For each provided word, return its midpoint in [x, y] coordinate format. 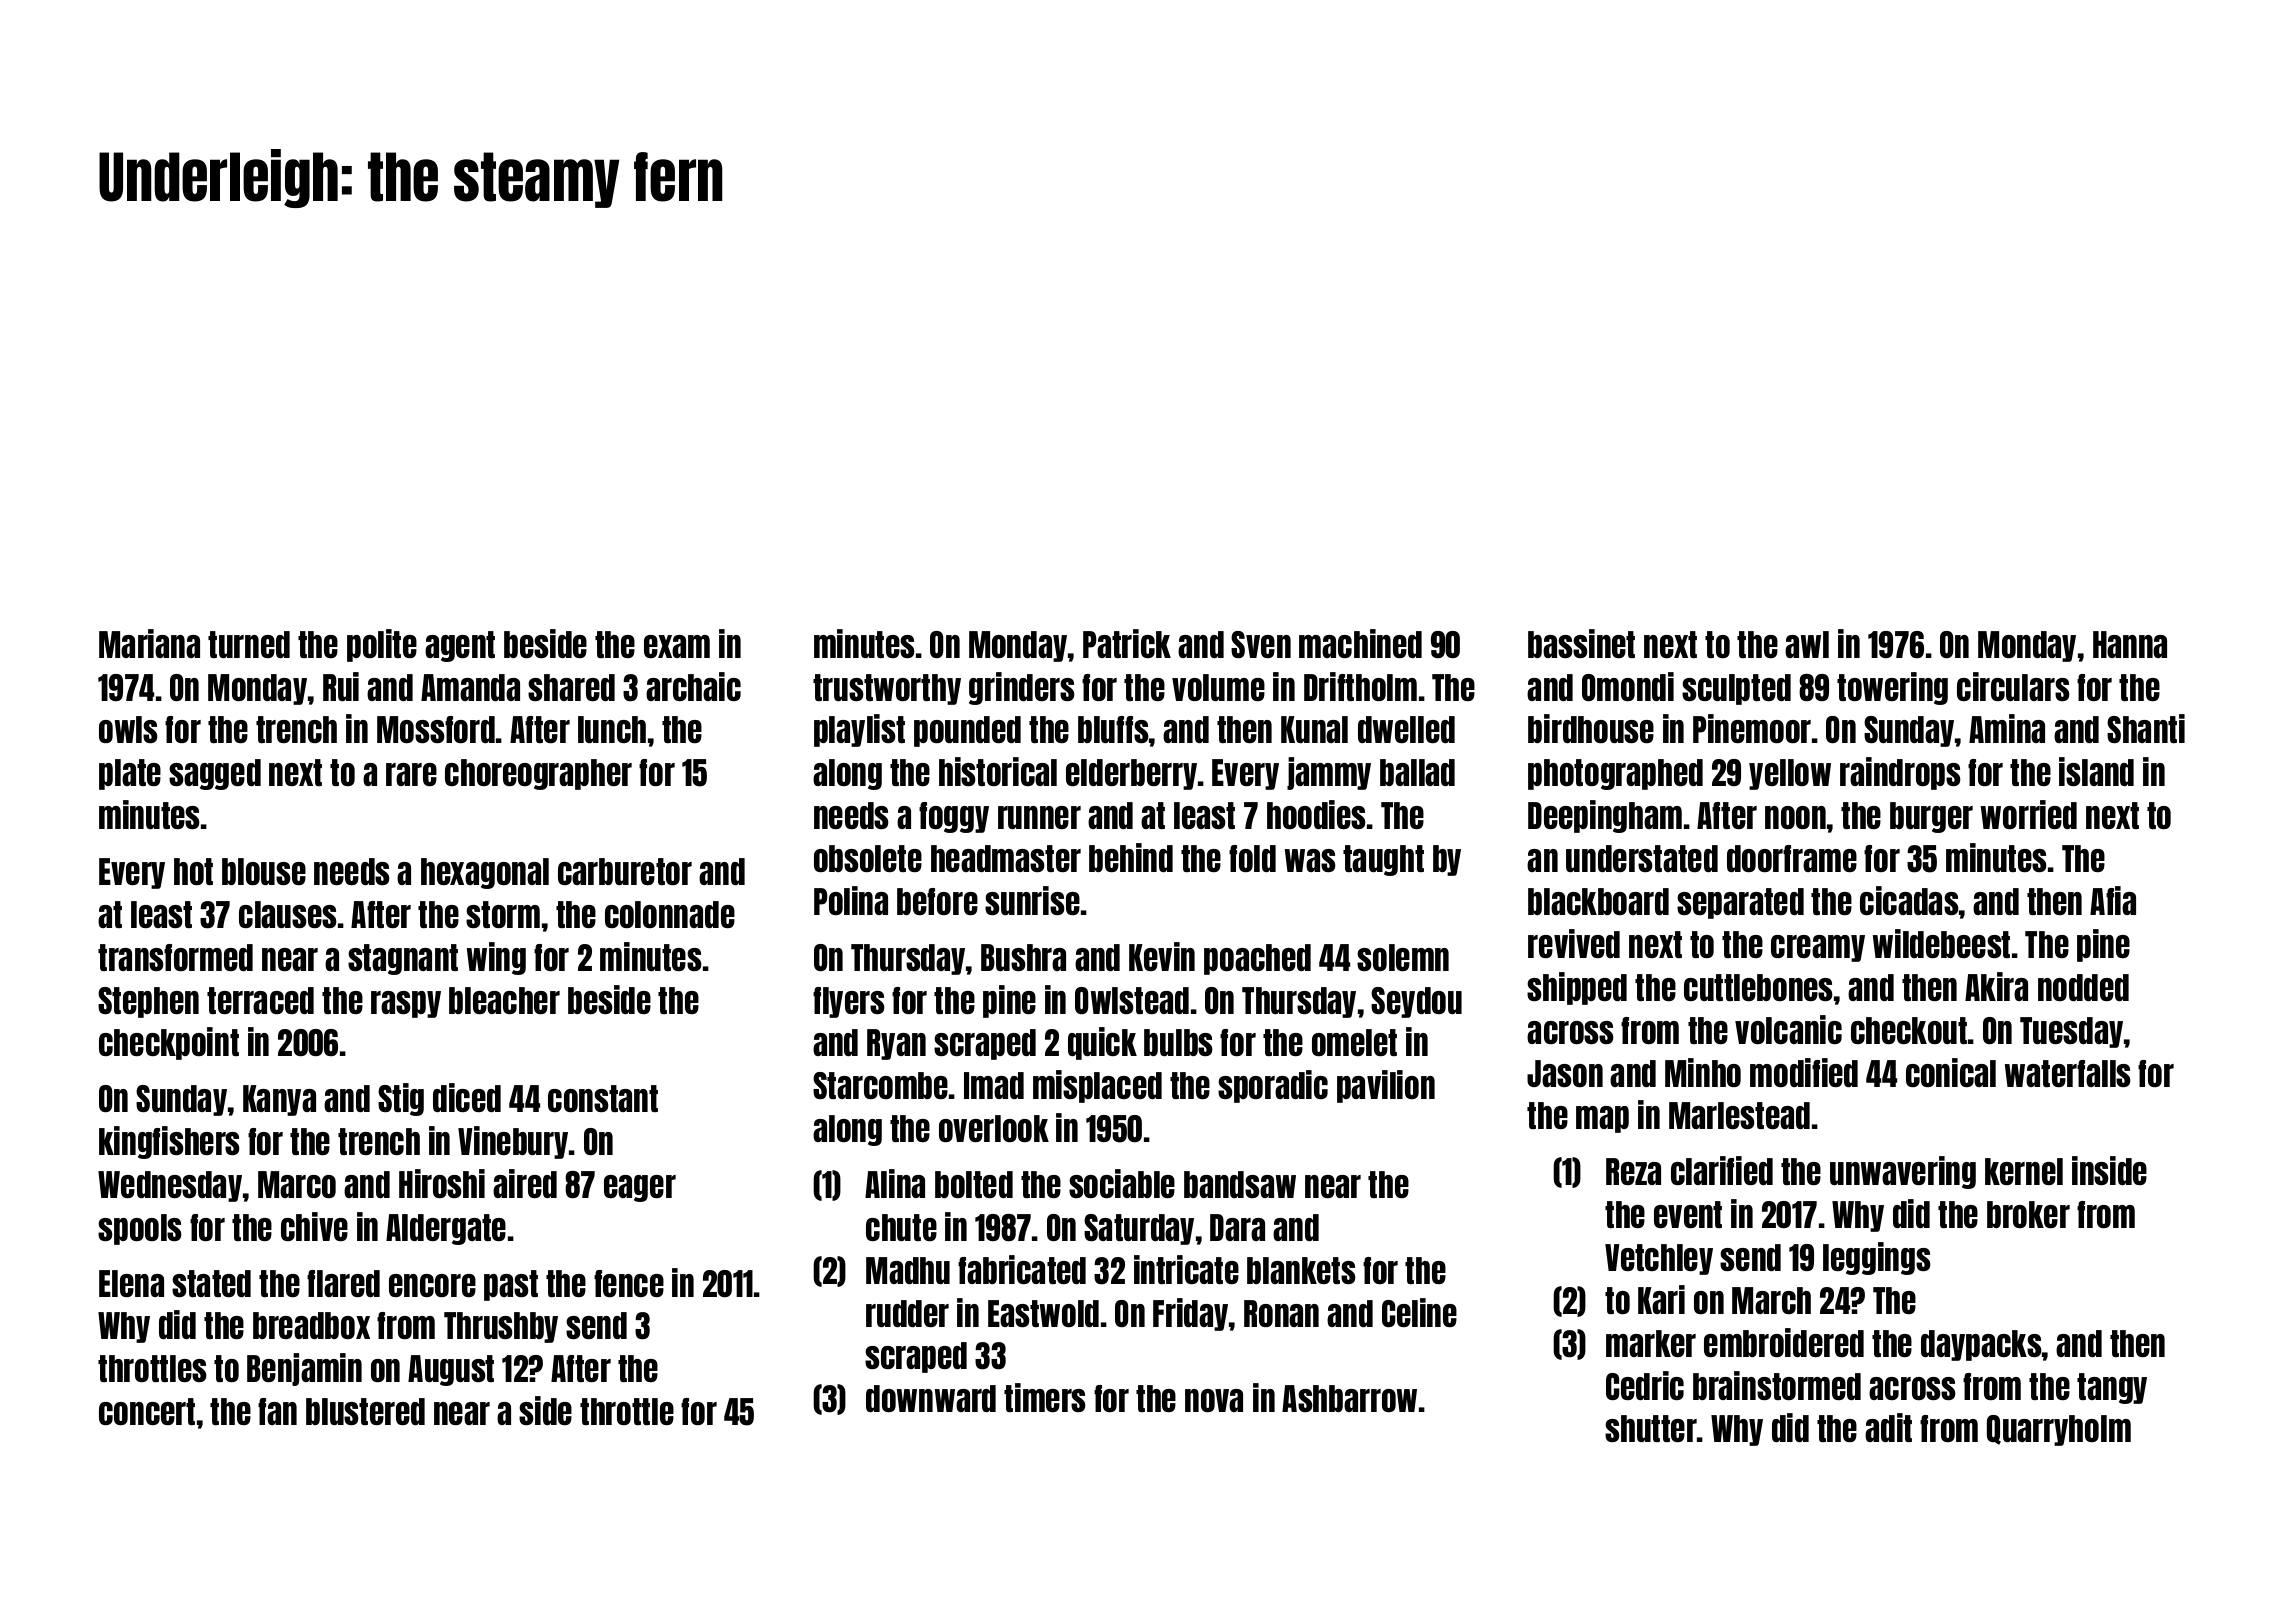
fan [277, 1411]
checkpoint [169, 1043]
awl [1807, 644]
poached [1257, 959]
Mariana [149, 643]
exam [677, 646]
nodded [2083, 987]
